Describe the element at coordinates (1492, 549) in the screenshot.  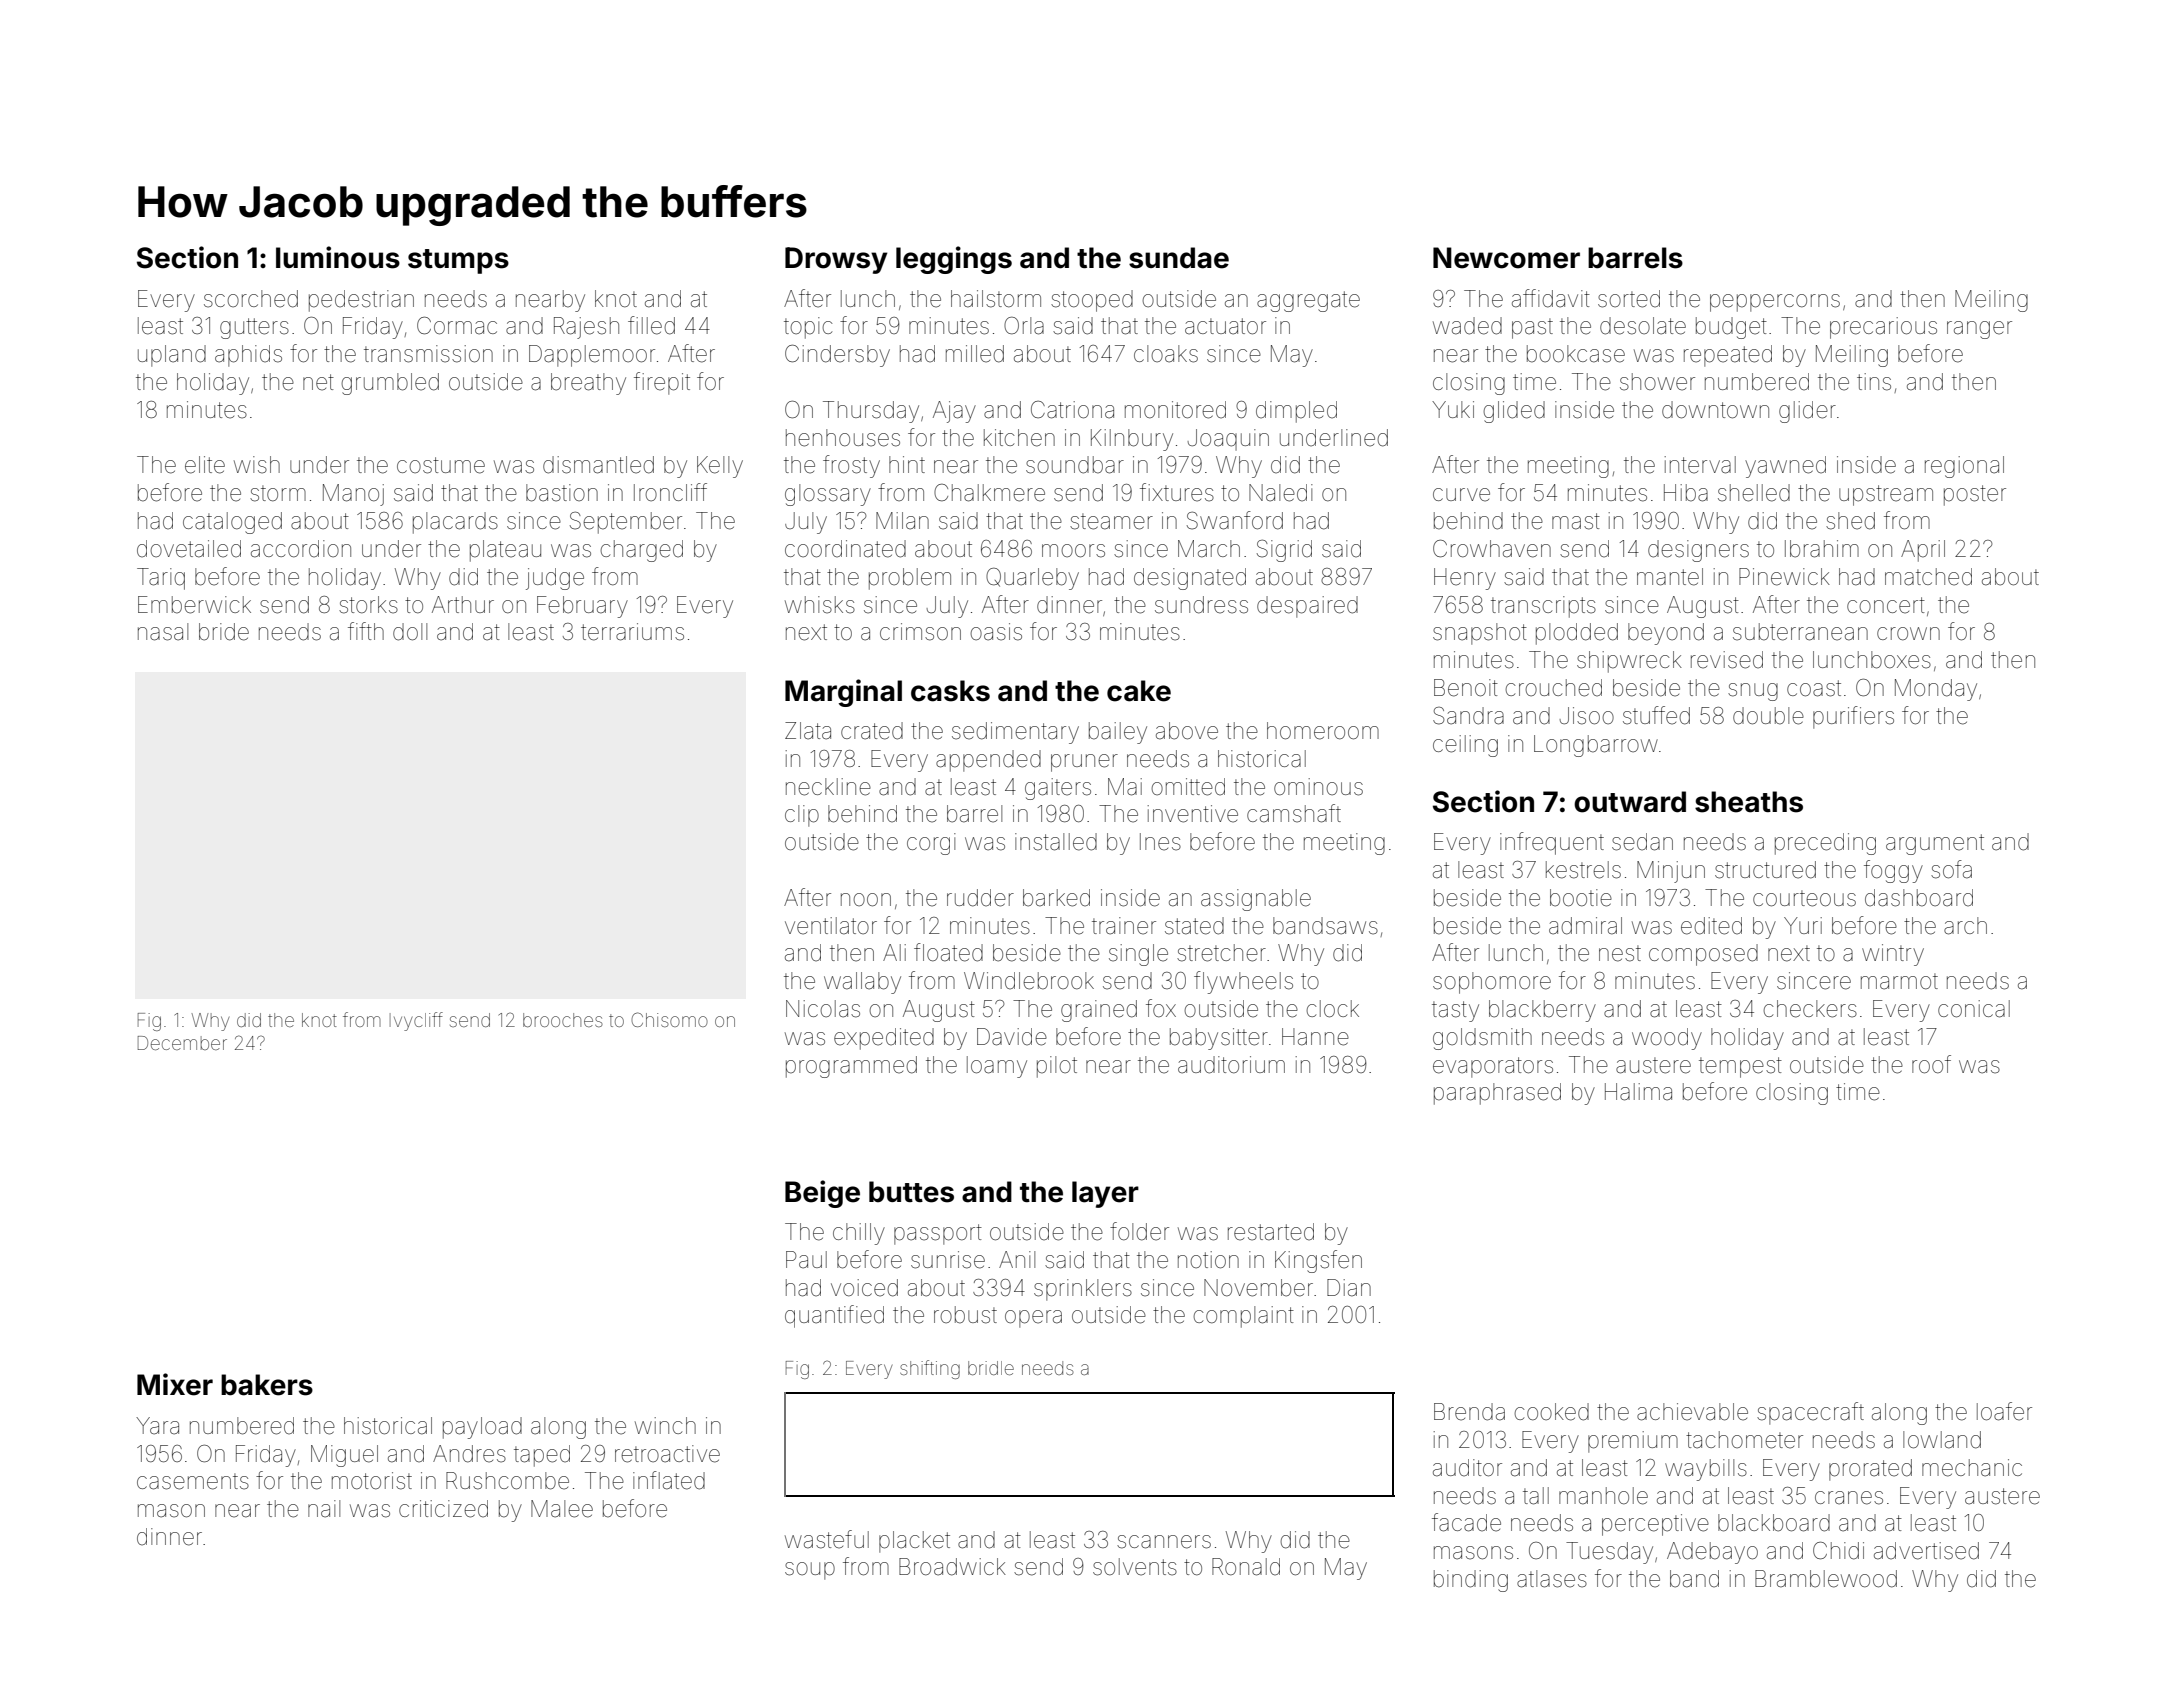
I see `Crowhaven` at that location.
